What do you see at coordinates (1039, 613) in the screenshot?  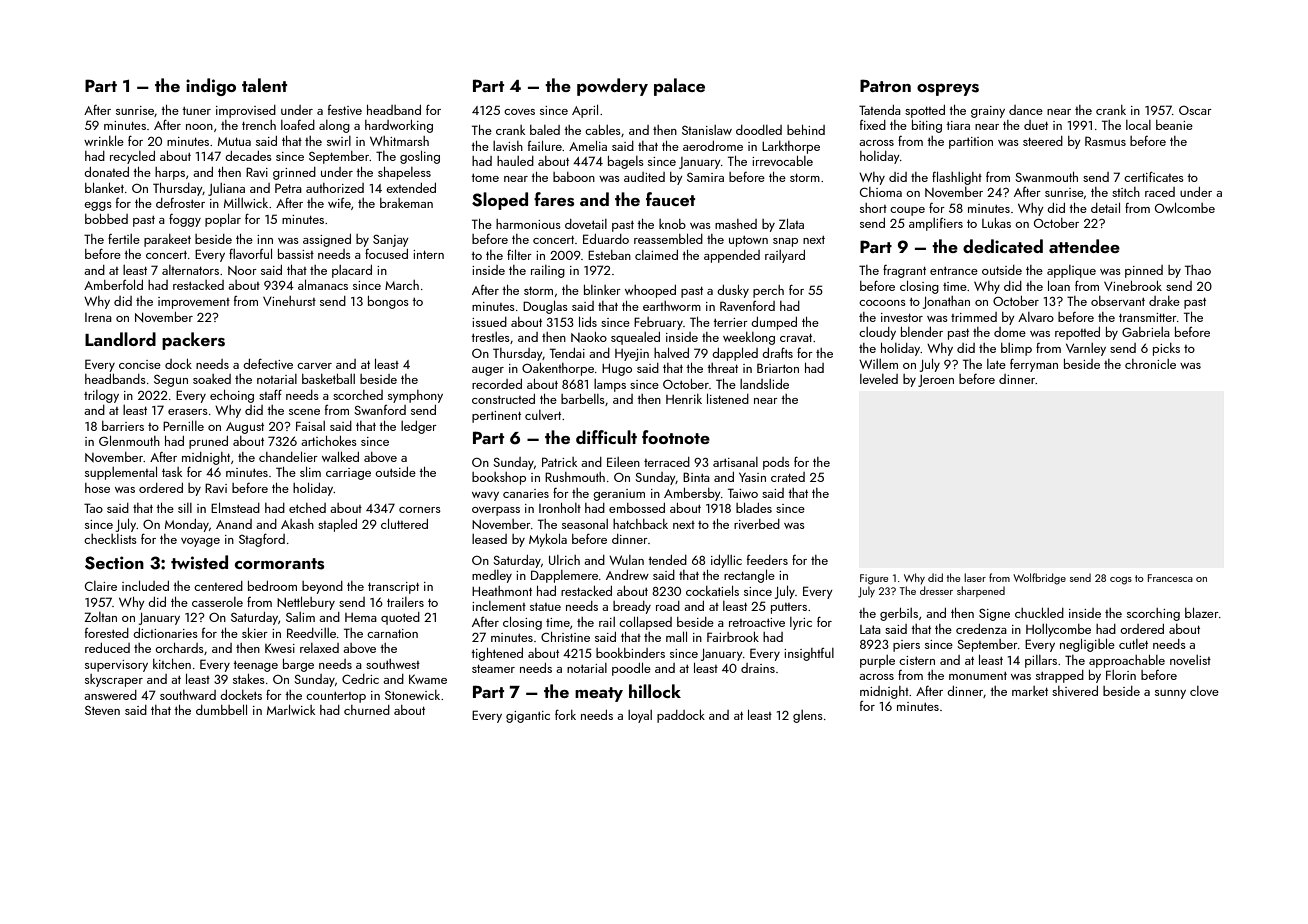 I see `chuckled` at bounding box center [1039, 613].
